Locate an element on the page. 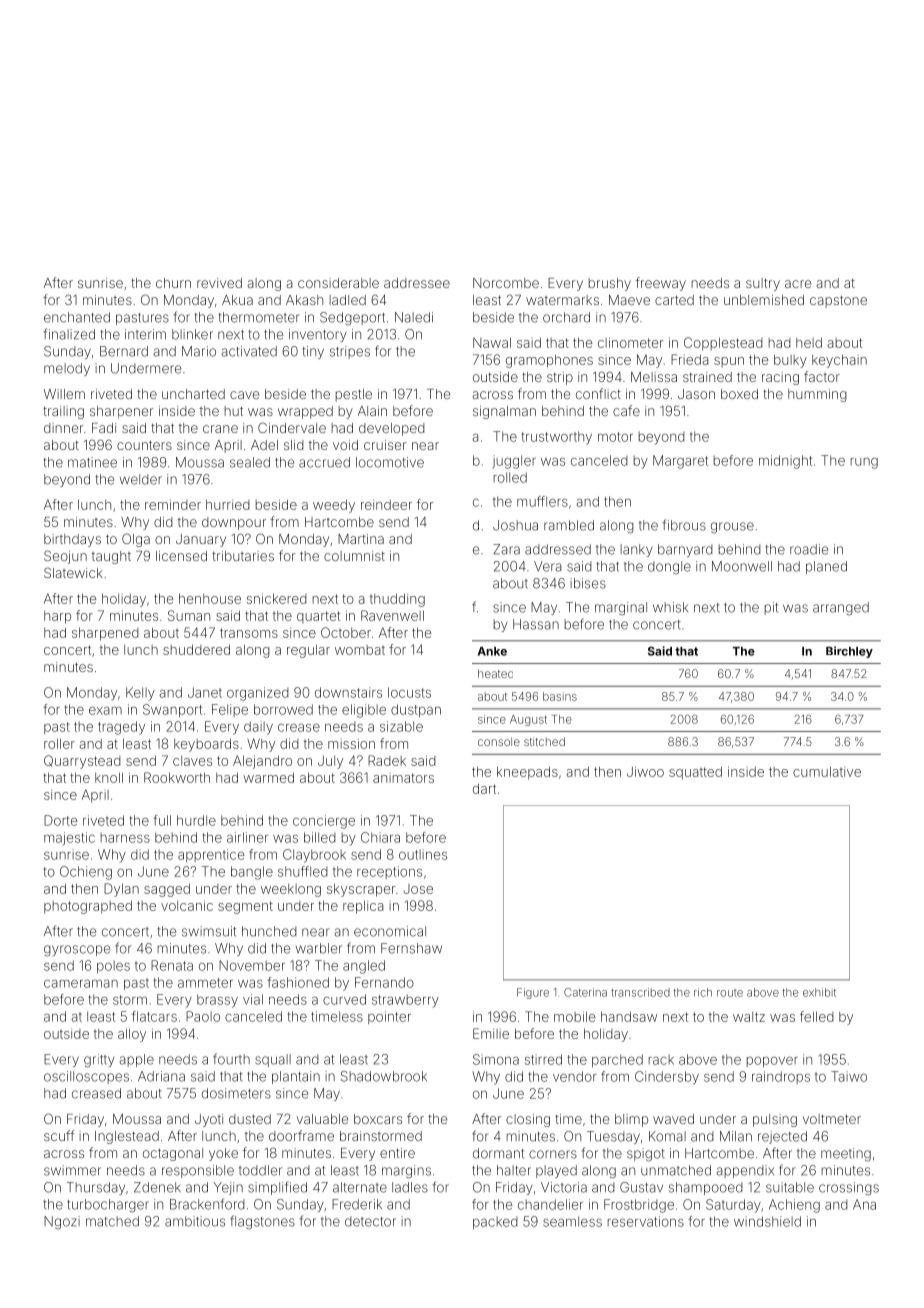 The width and height of the document is (924, 1308). vial is located at coordinates (253, 999).
